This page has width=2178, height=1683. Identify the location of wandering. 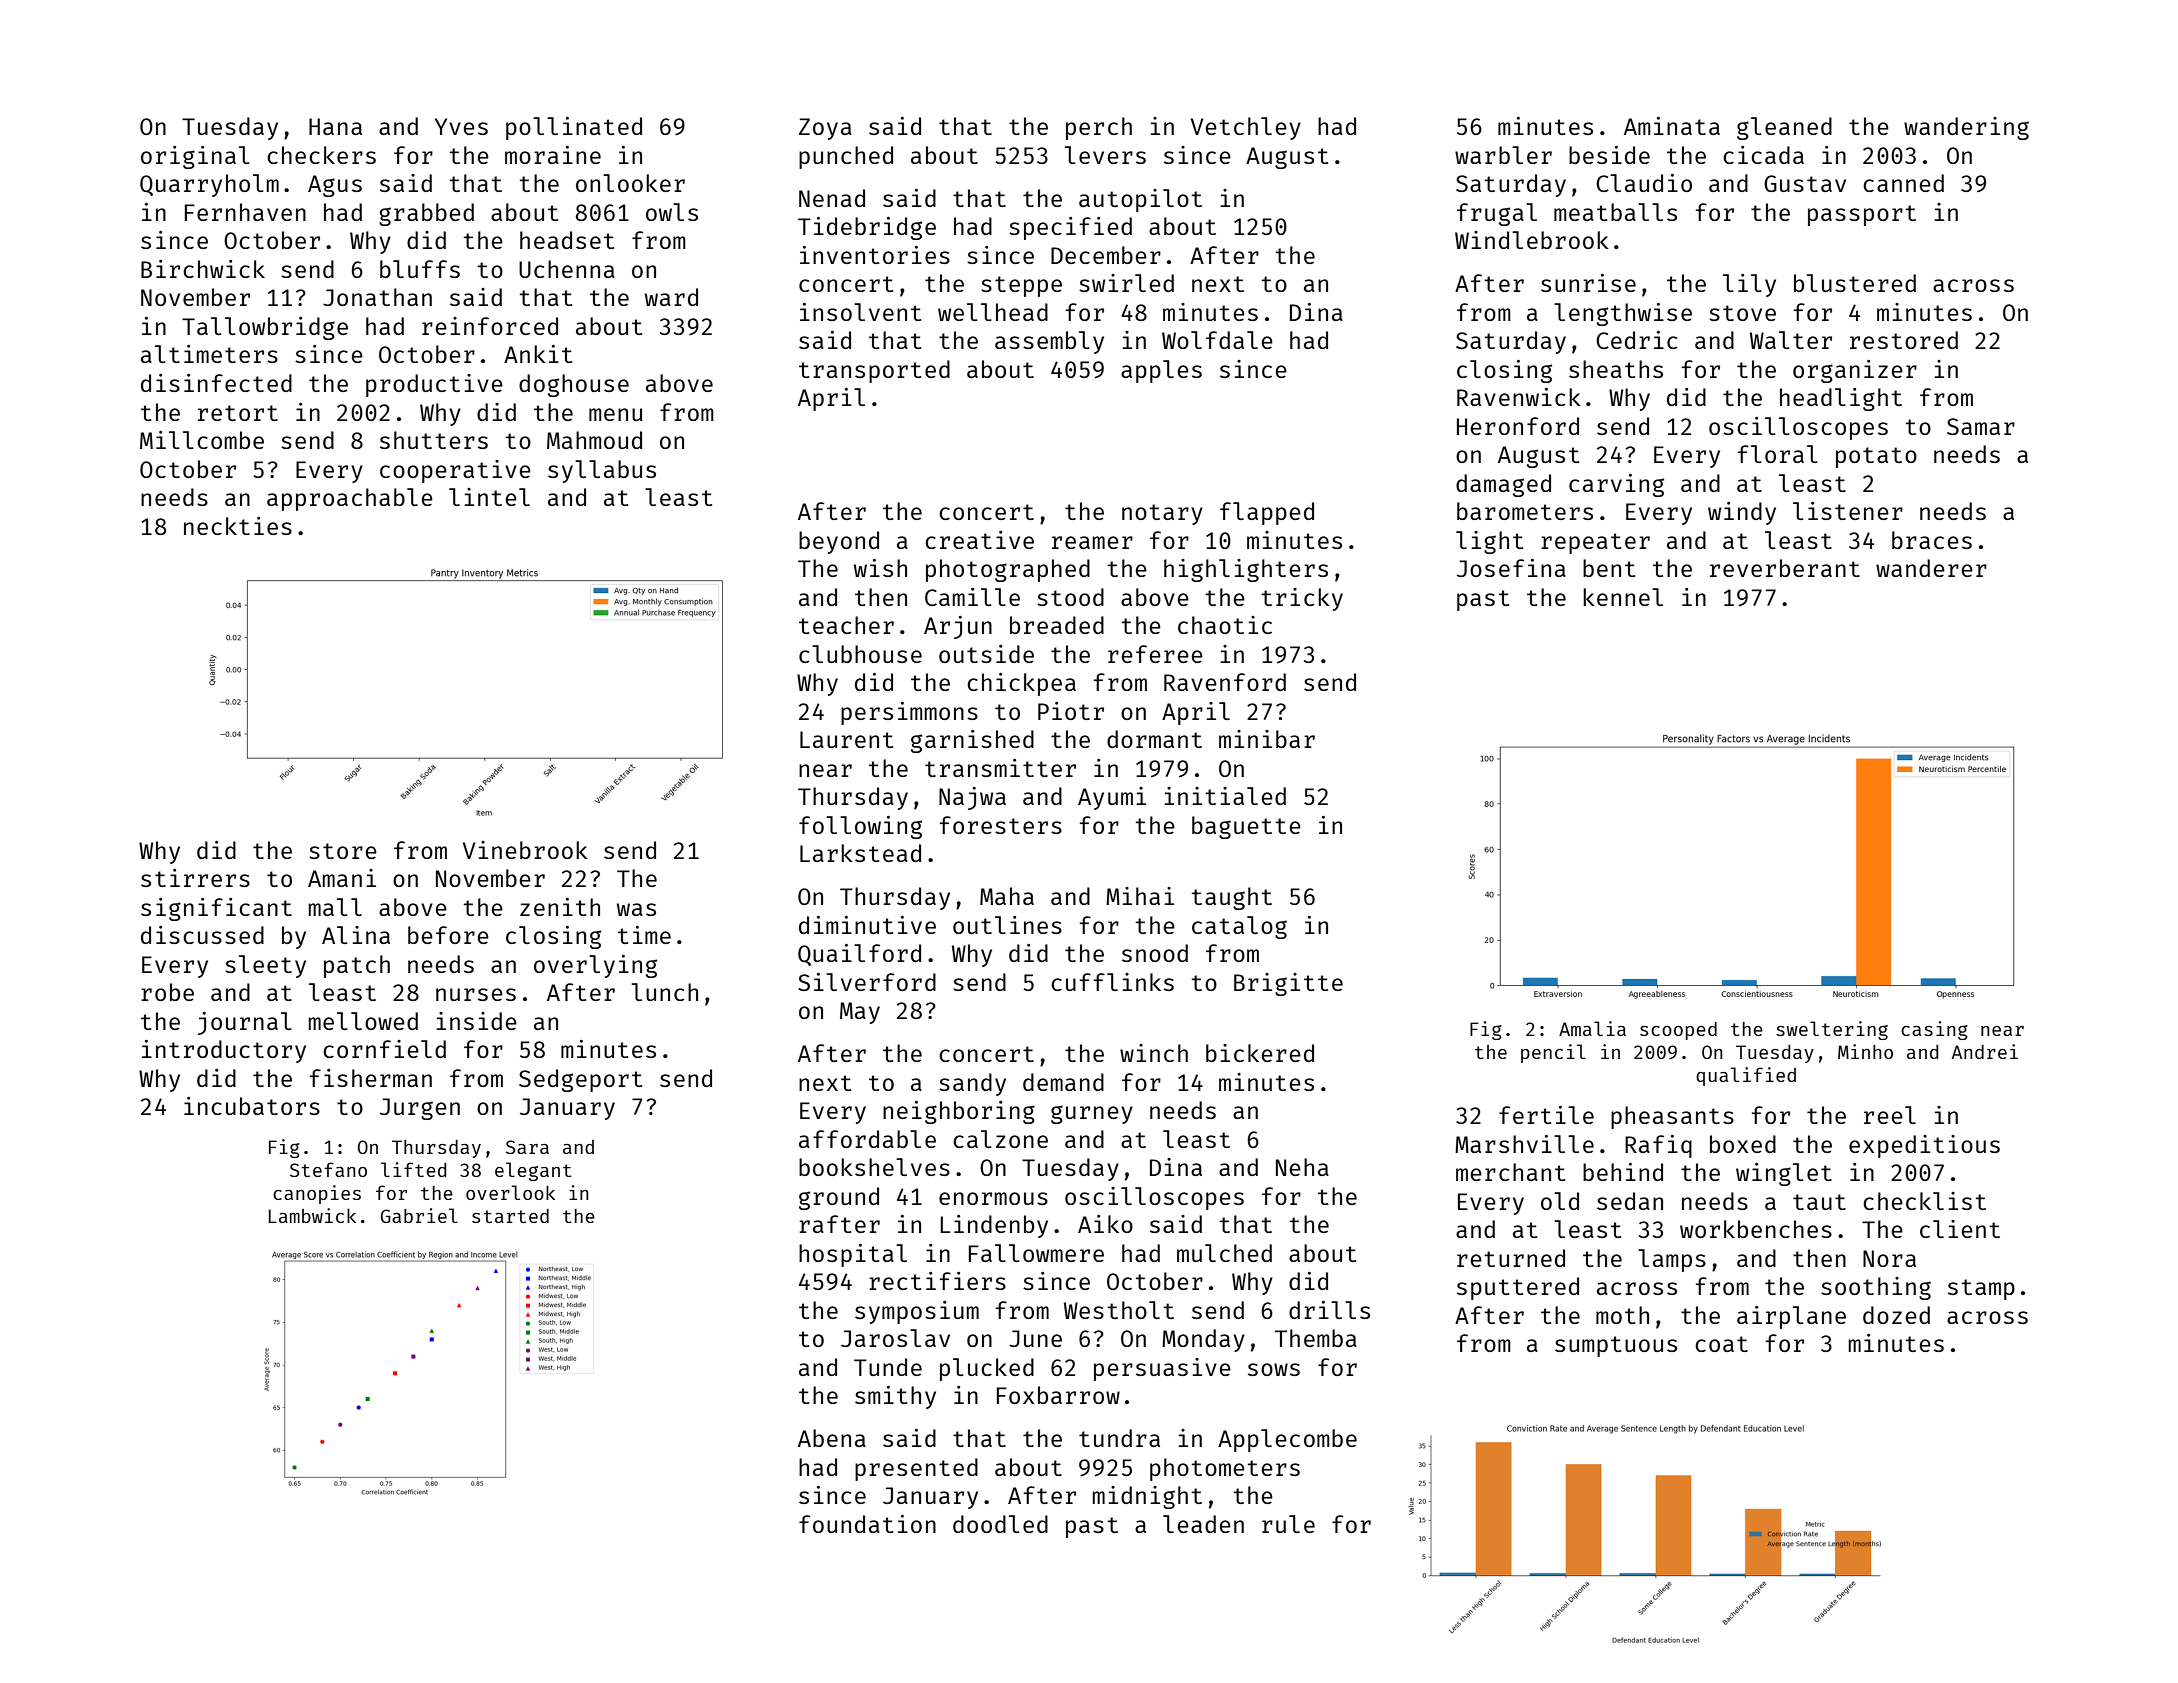
(1966, 128).
